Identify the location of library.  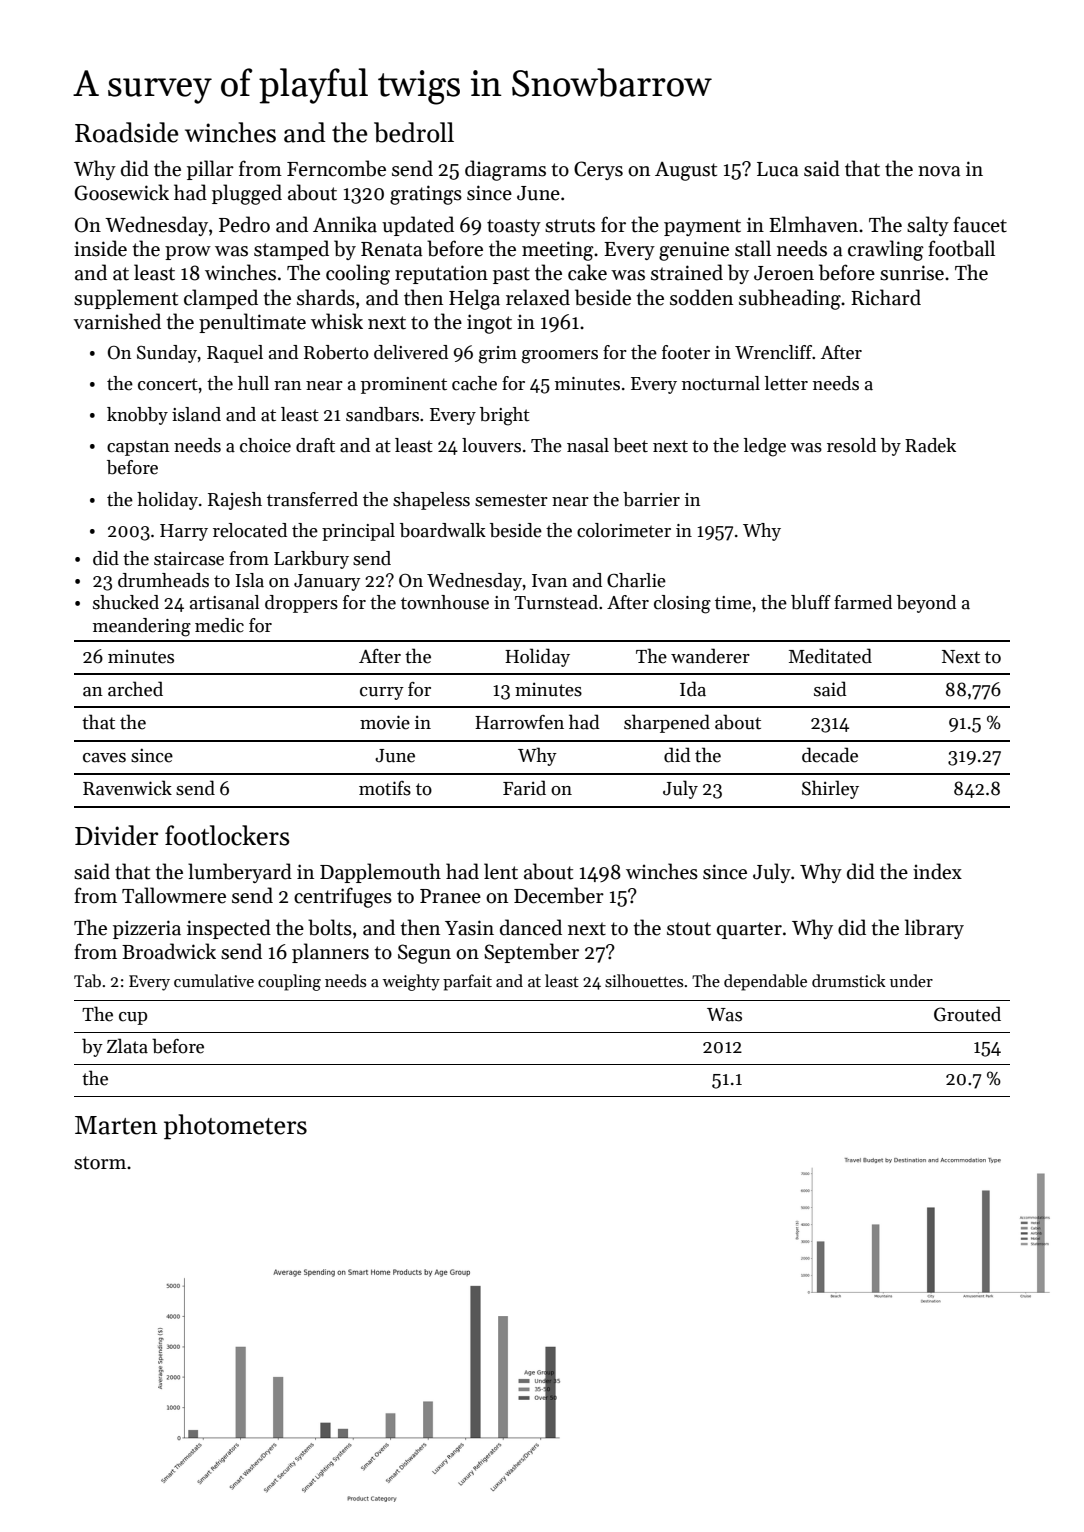
(934, 929).
